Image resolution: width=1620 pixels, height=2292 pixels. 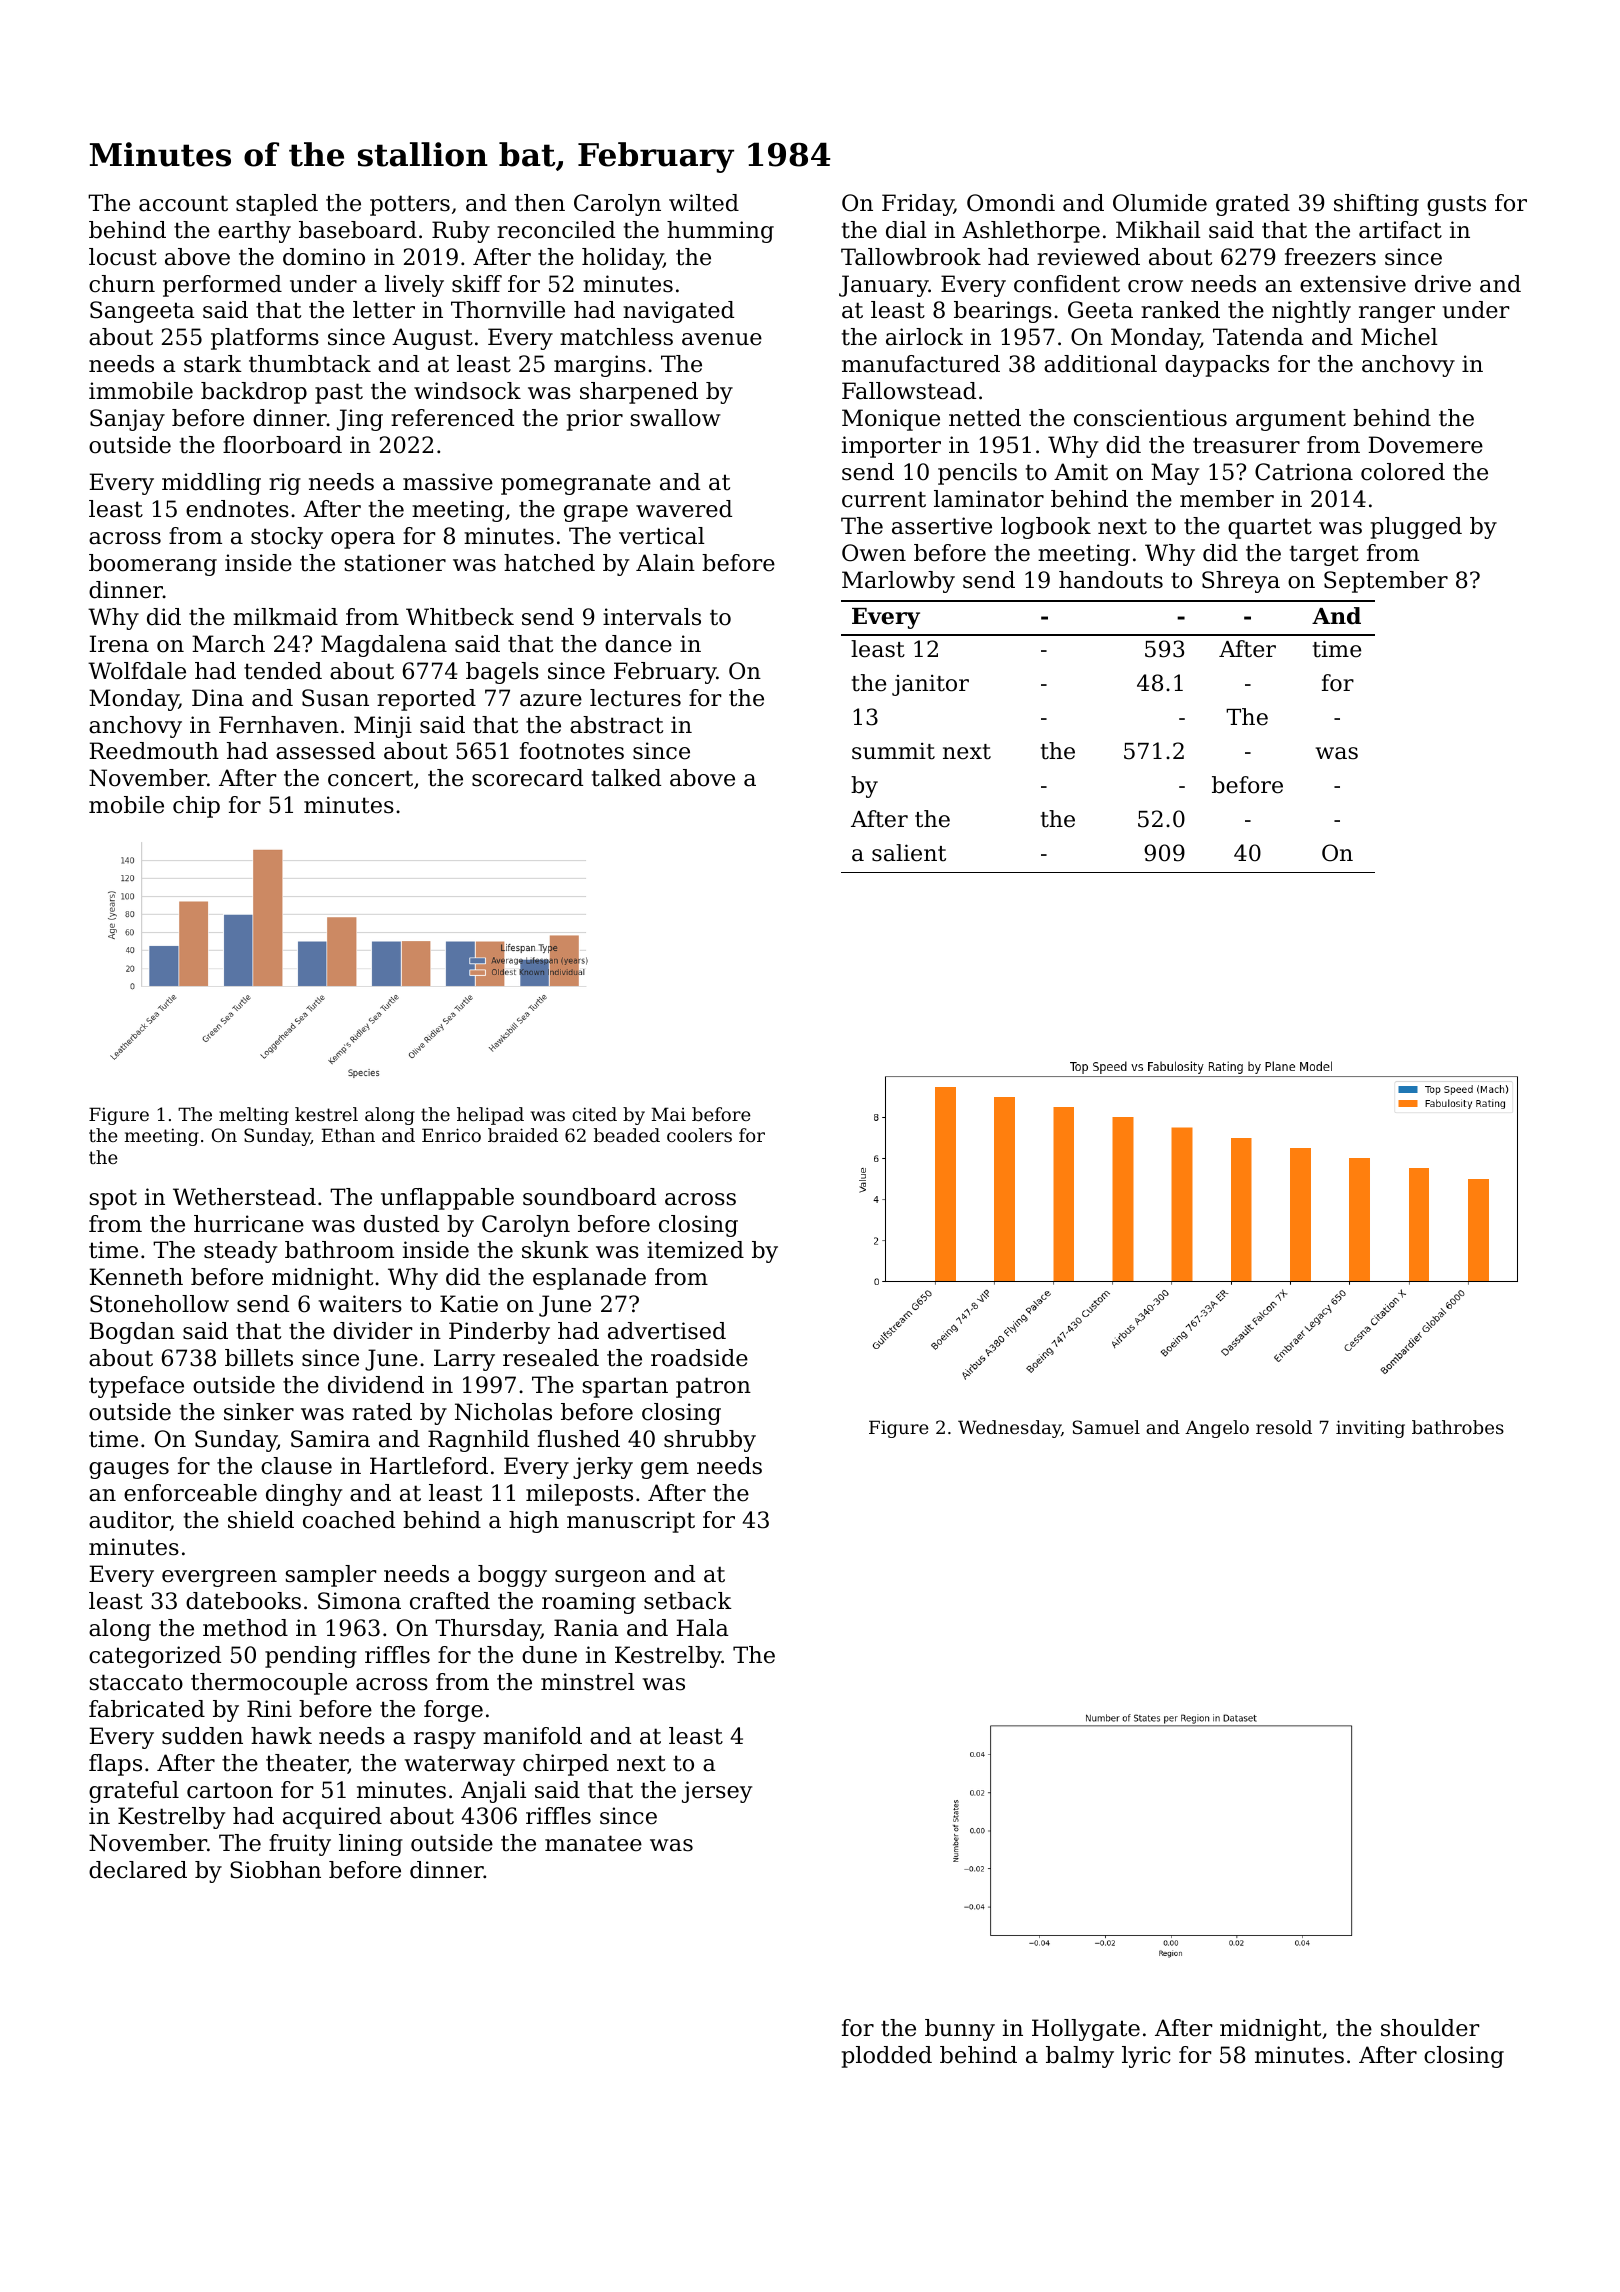 I want to click on helipad, so click(x=490, y=1116).
